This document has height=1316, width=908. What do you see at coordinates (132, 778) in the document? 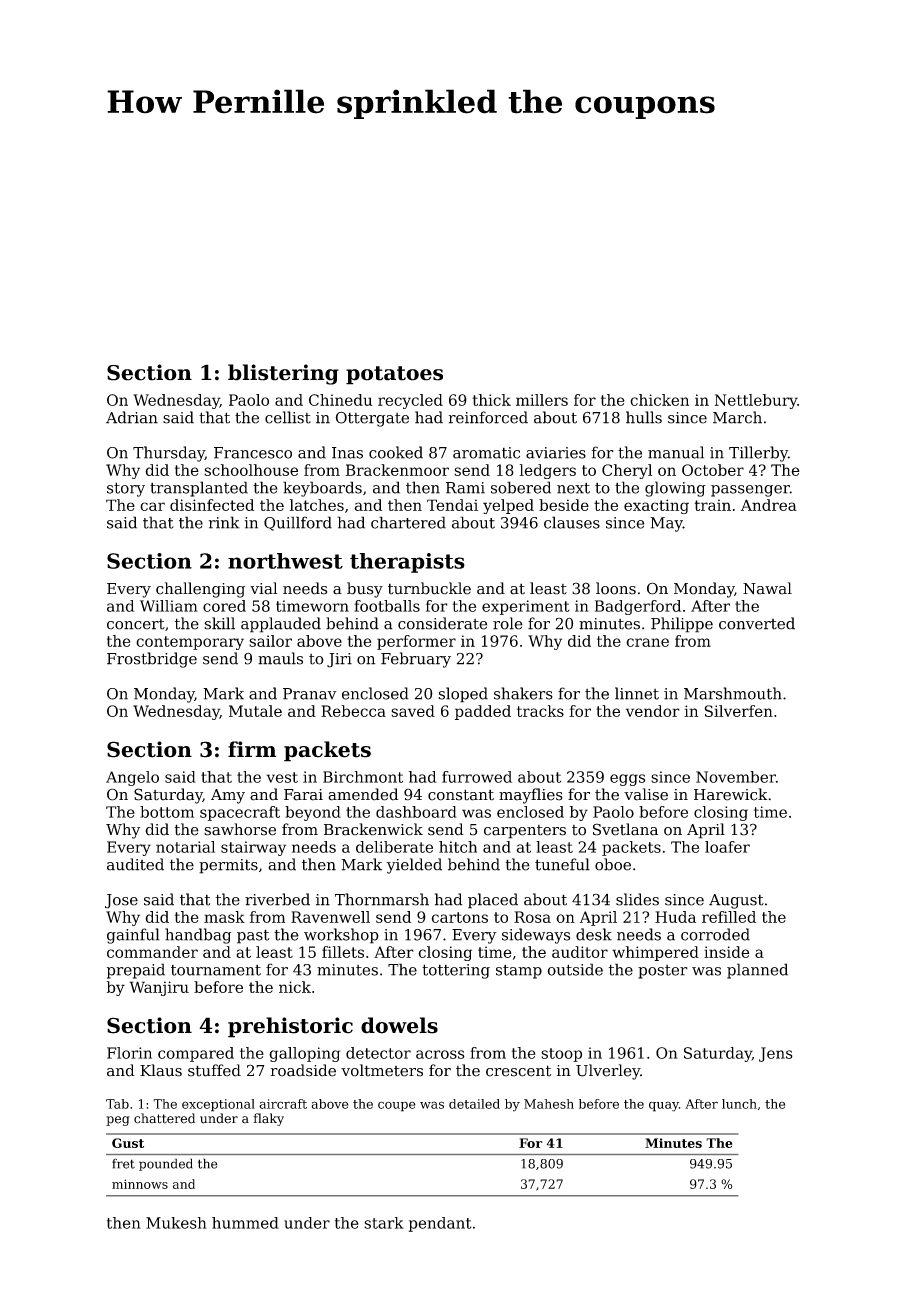
I see `Angelo` at bounding box center [132, 778].
